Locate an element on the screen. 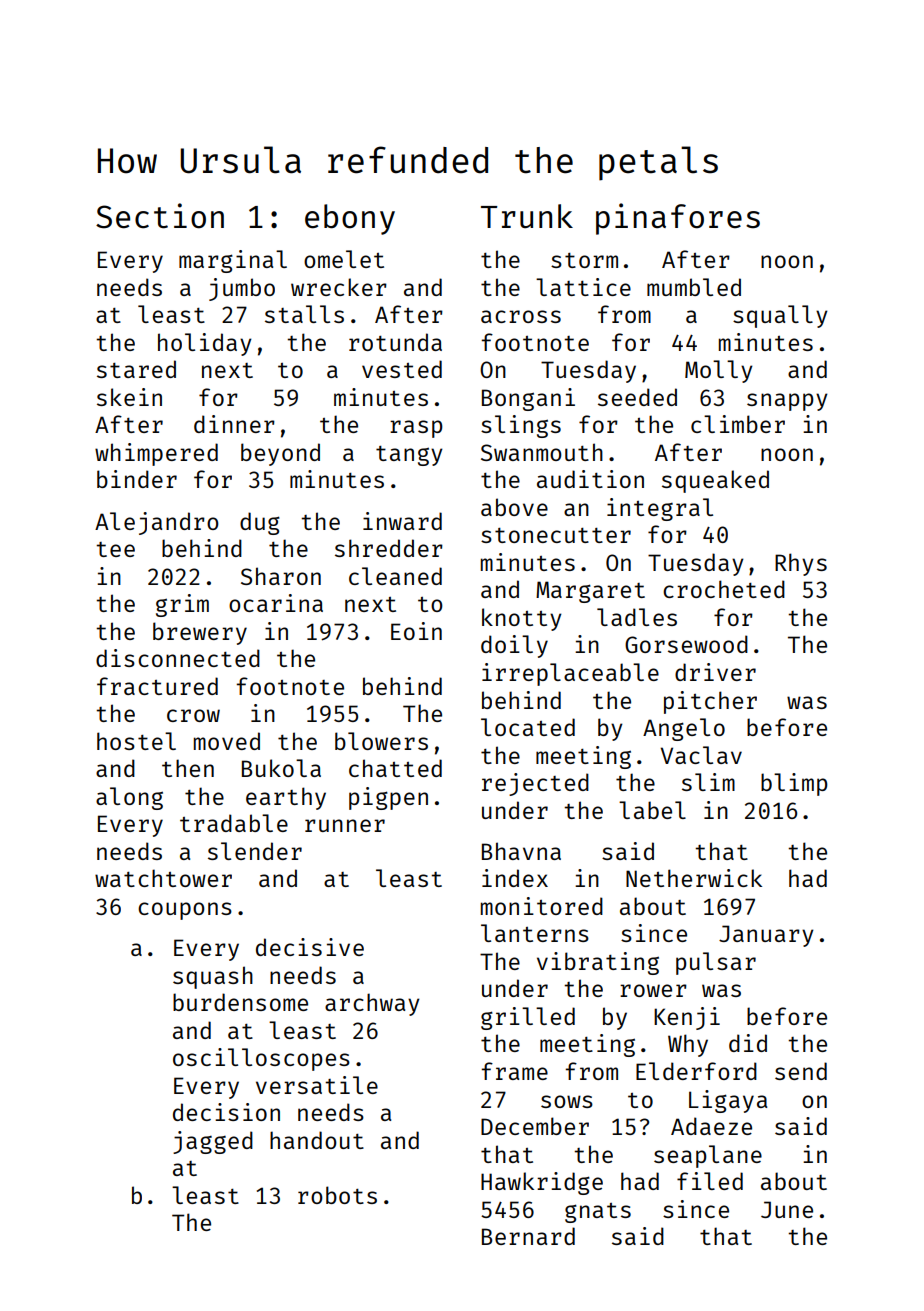  vibrating is located at coordinates (598, 963).
